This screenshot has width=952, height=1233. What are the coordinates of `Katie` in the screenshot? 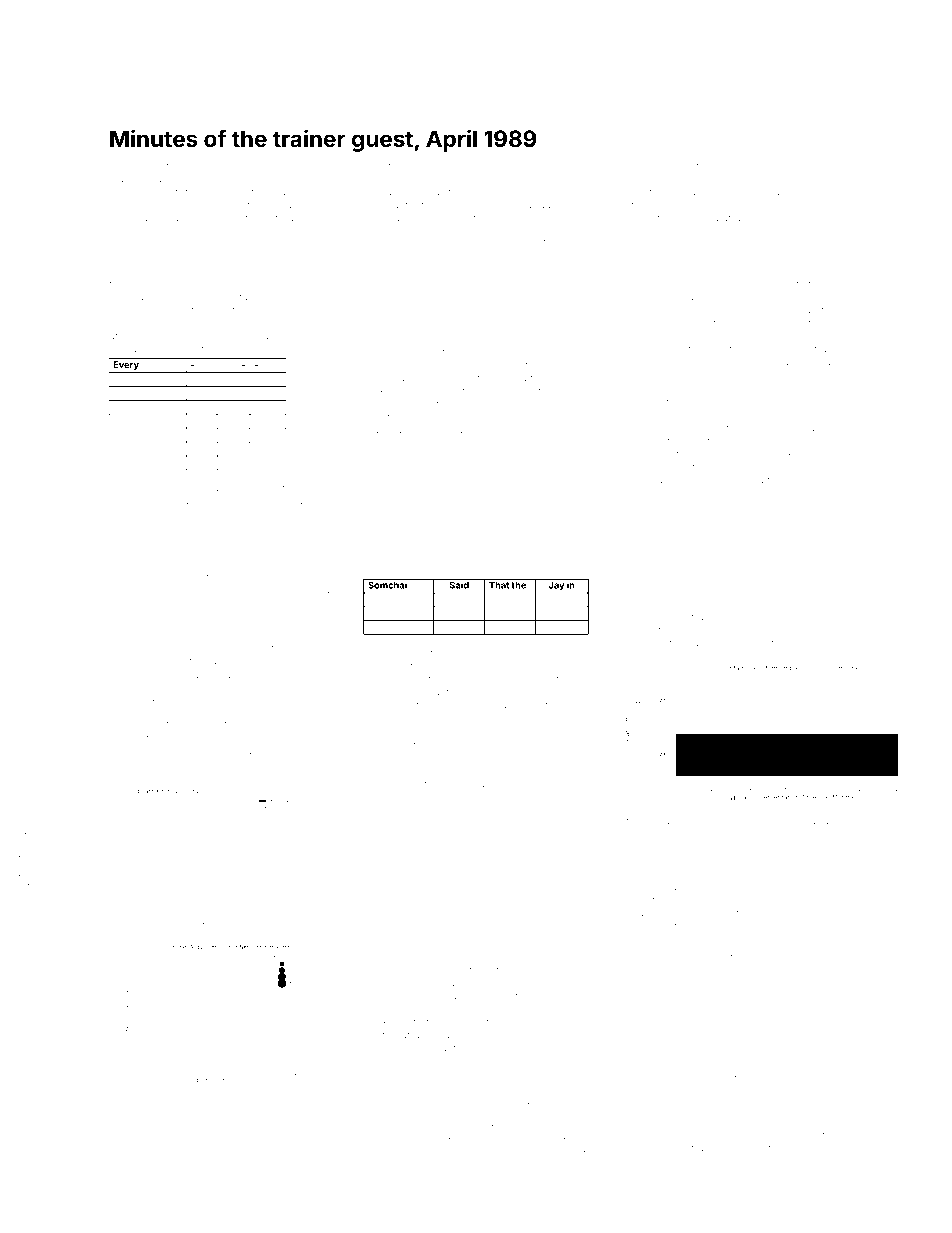 It's located at (388, 271).
